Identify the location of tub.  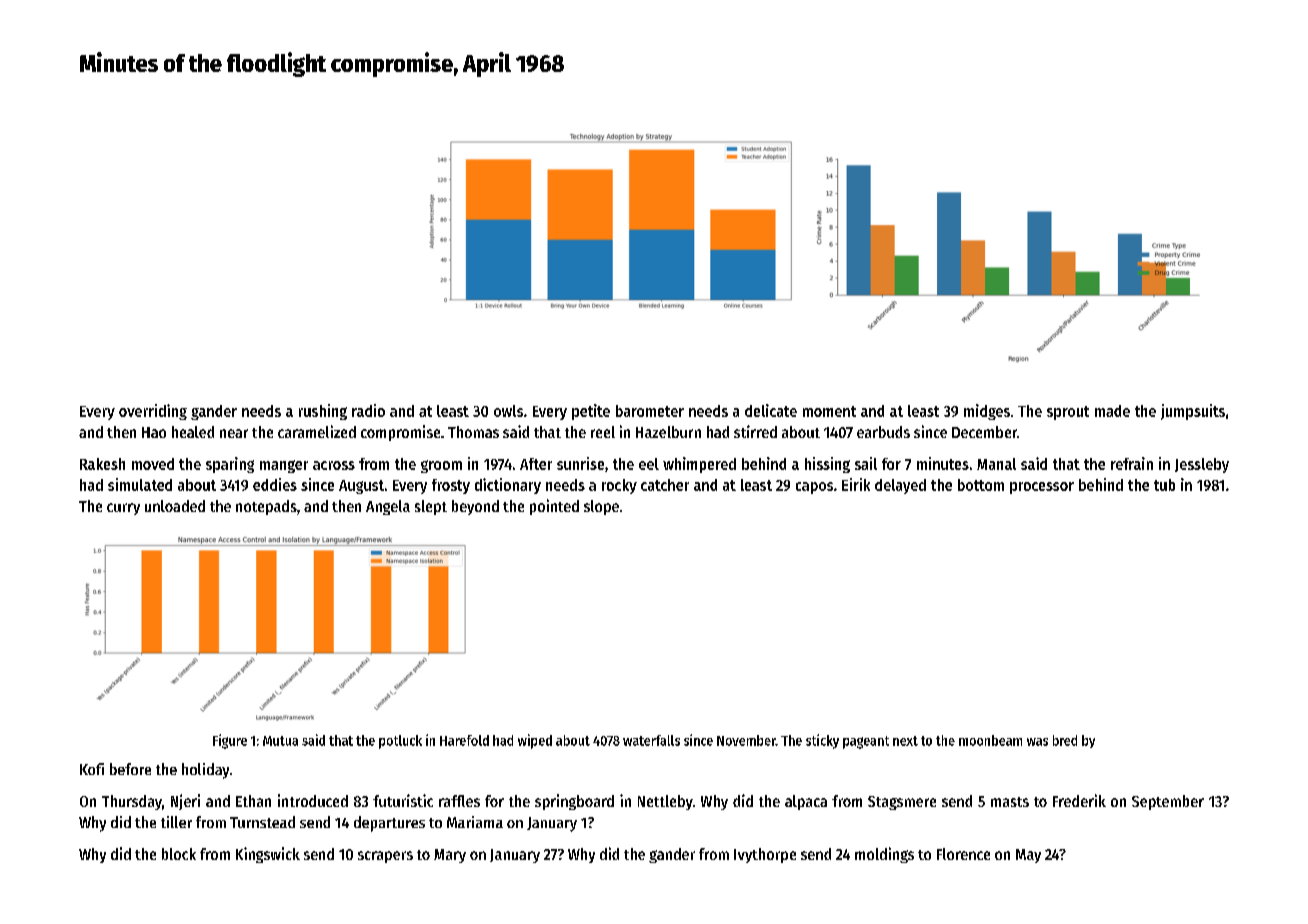
(1164, 485).
